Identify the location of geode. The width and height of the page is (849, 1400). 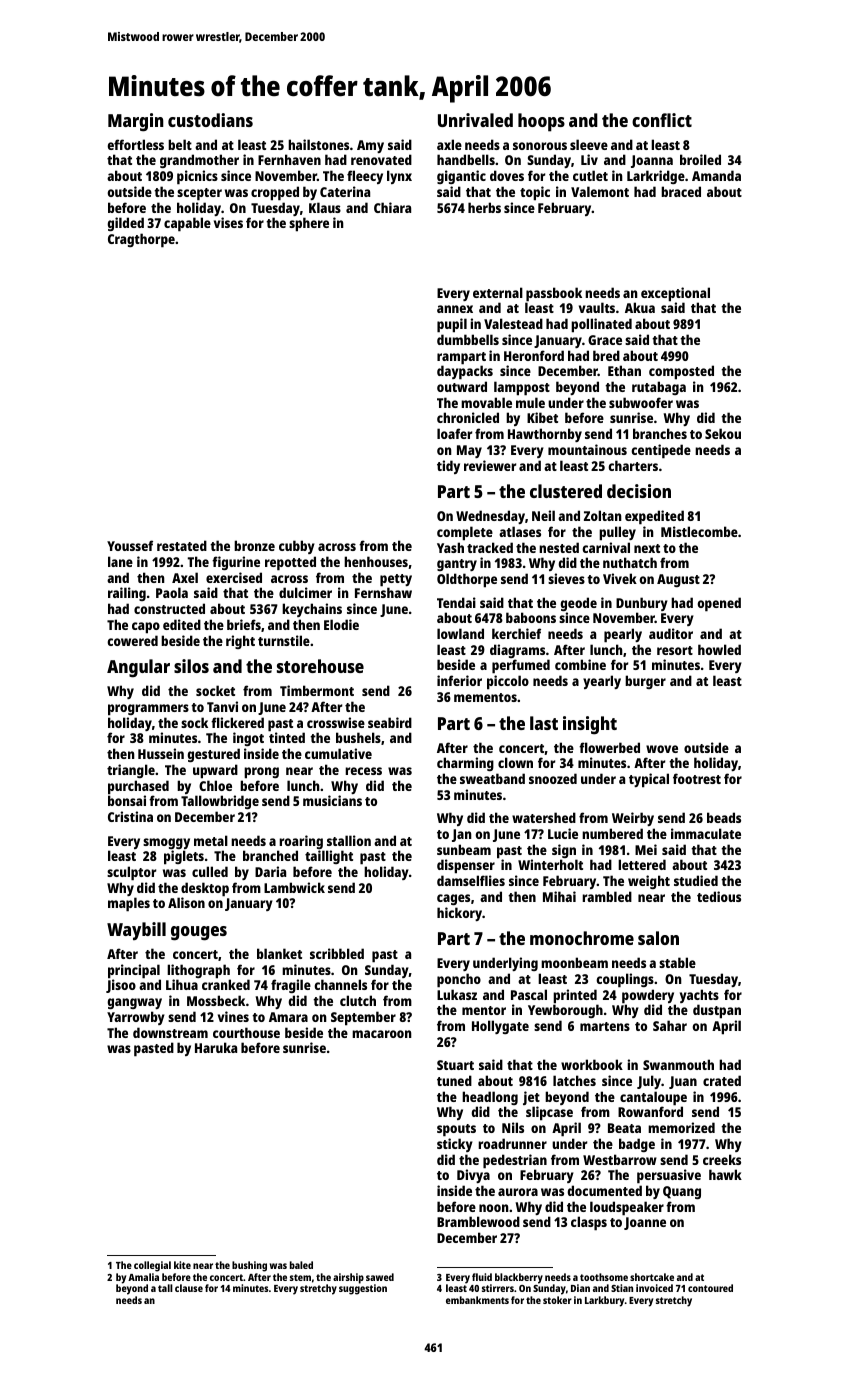
(578, 604).
